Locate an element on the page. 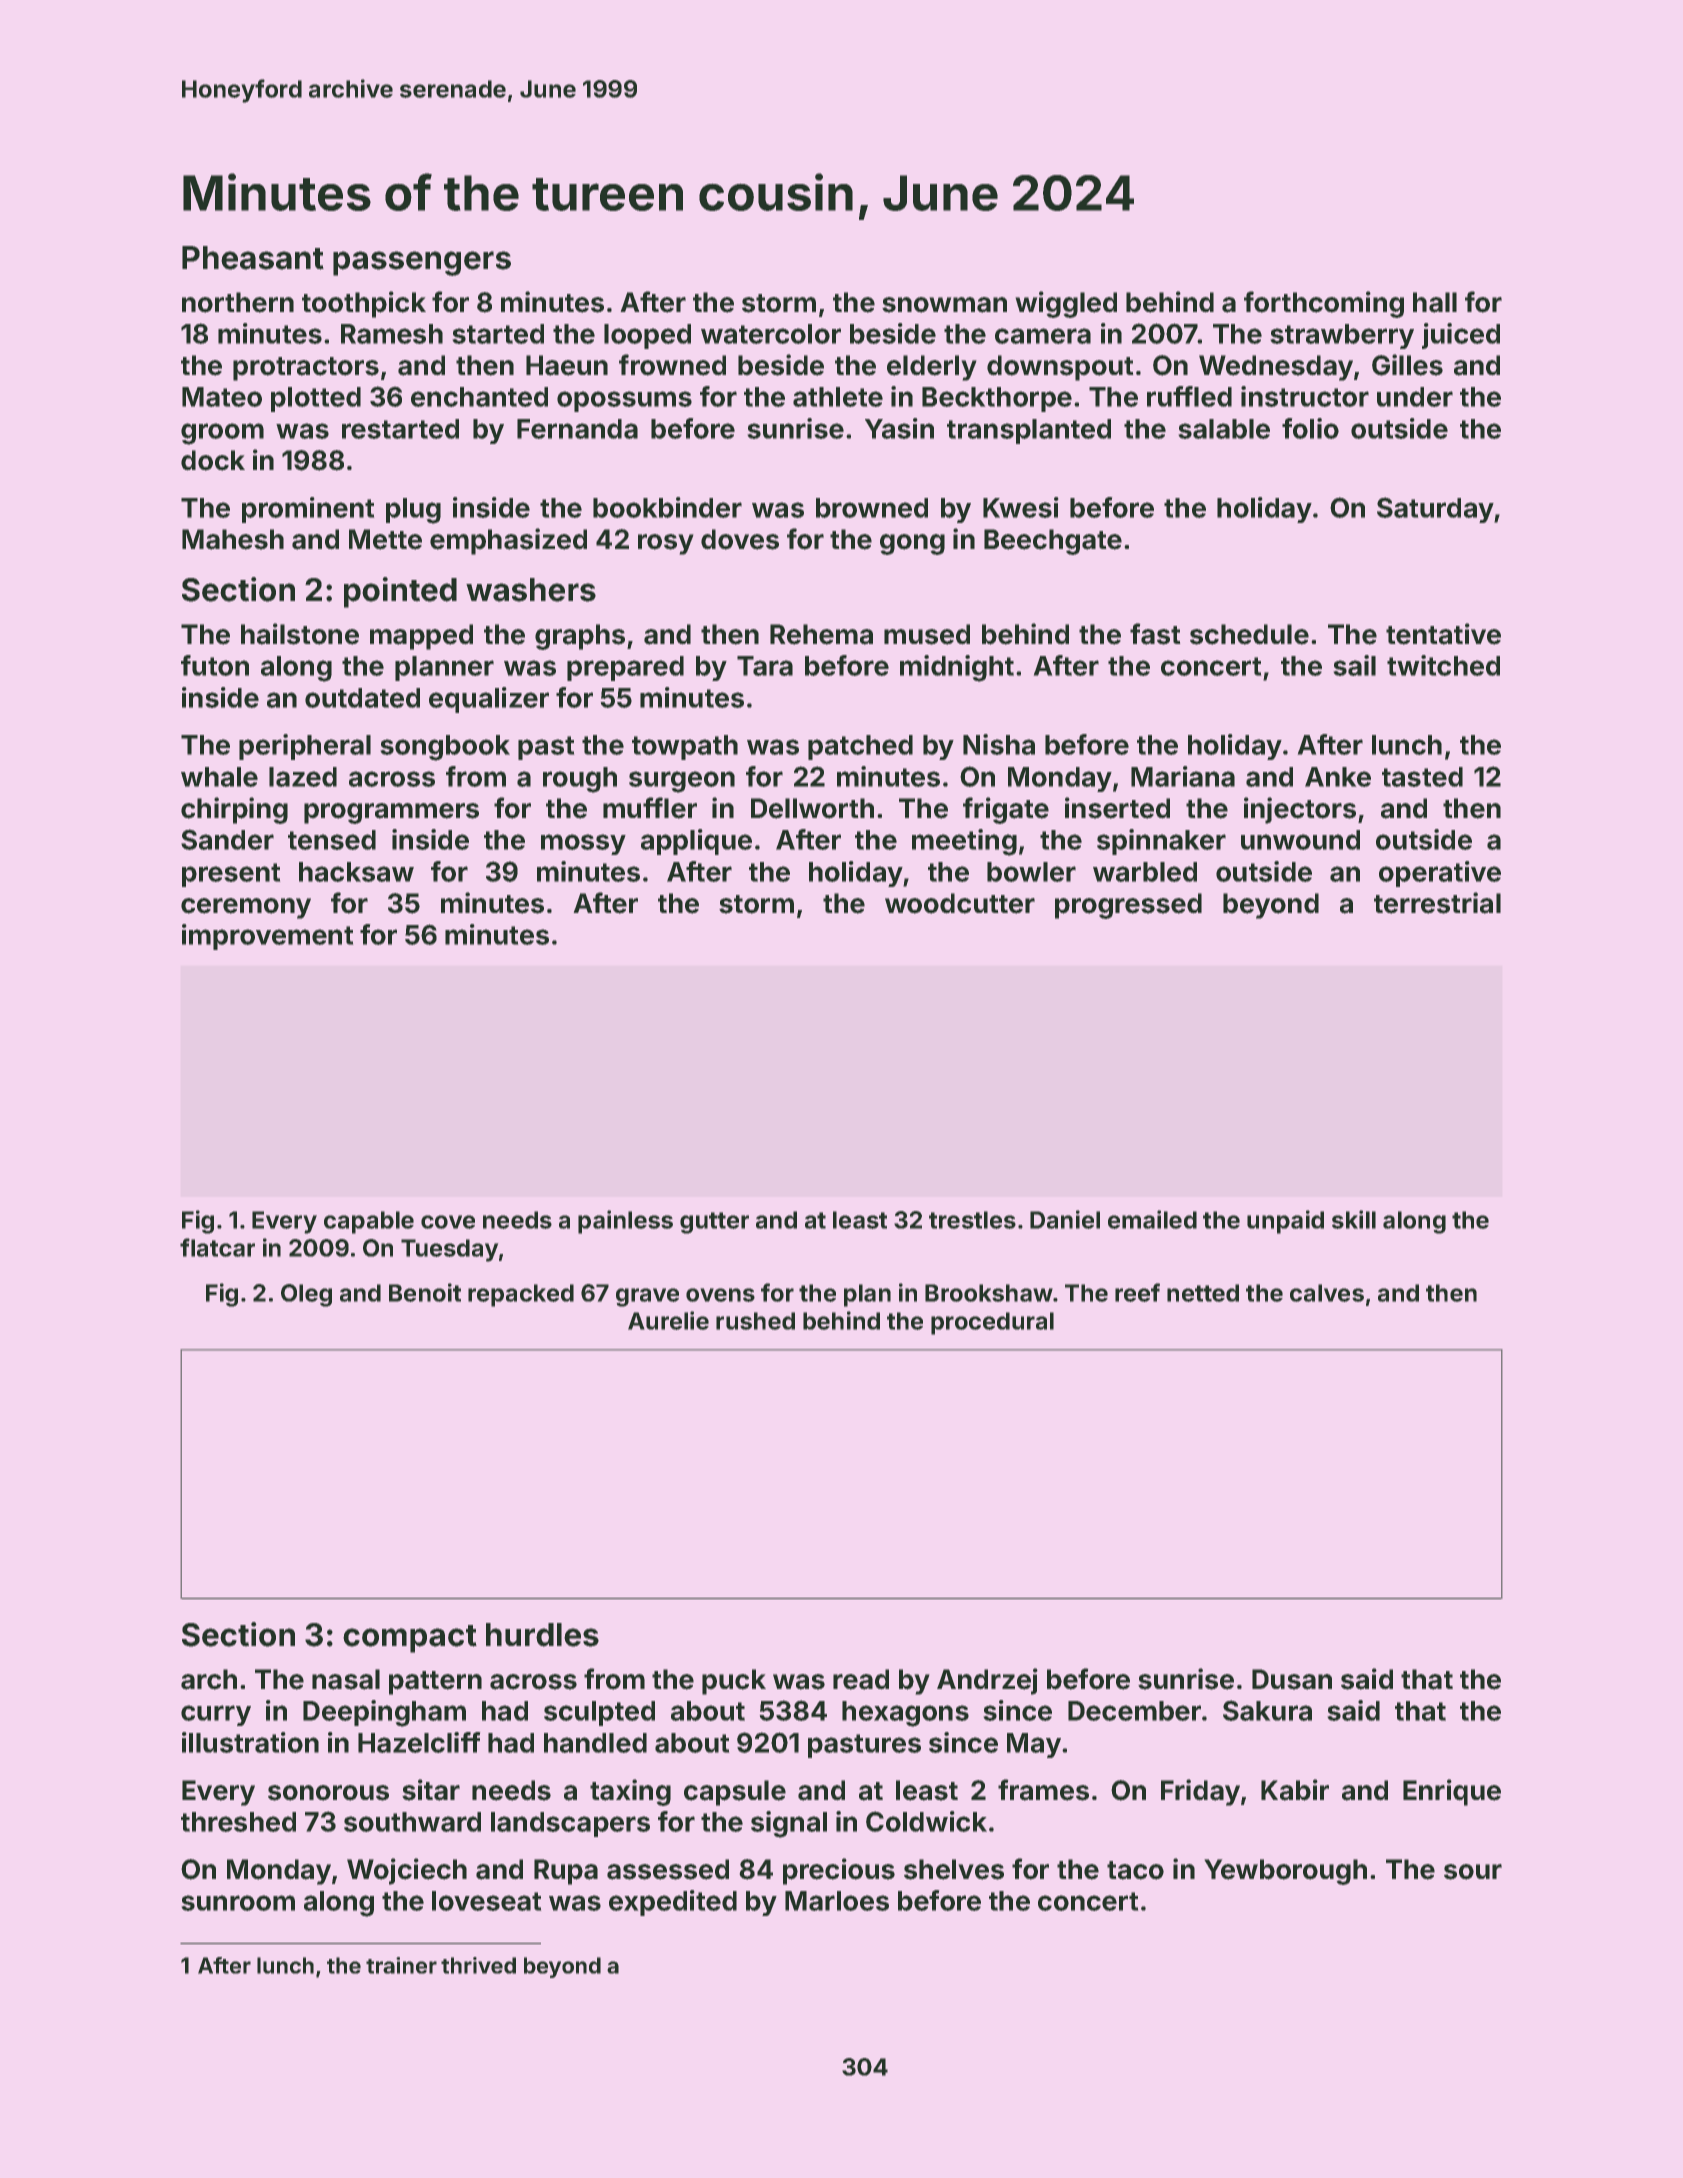 This document has width=1683, height=2178. woodcutter is located at coordinates (960, 903).
